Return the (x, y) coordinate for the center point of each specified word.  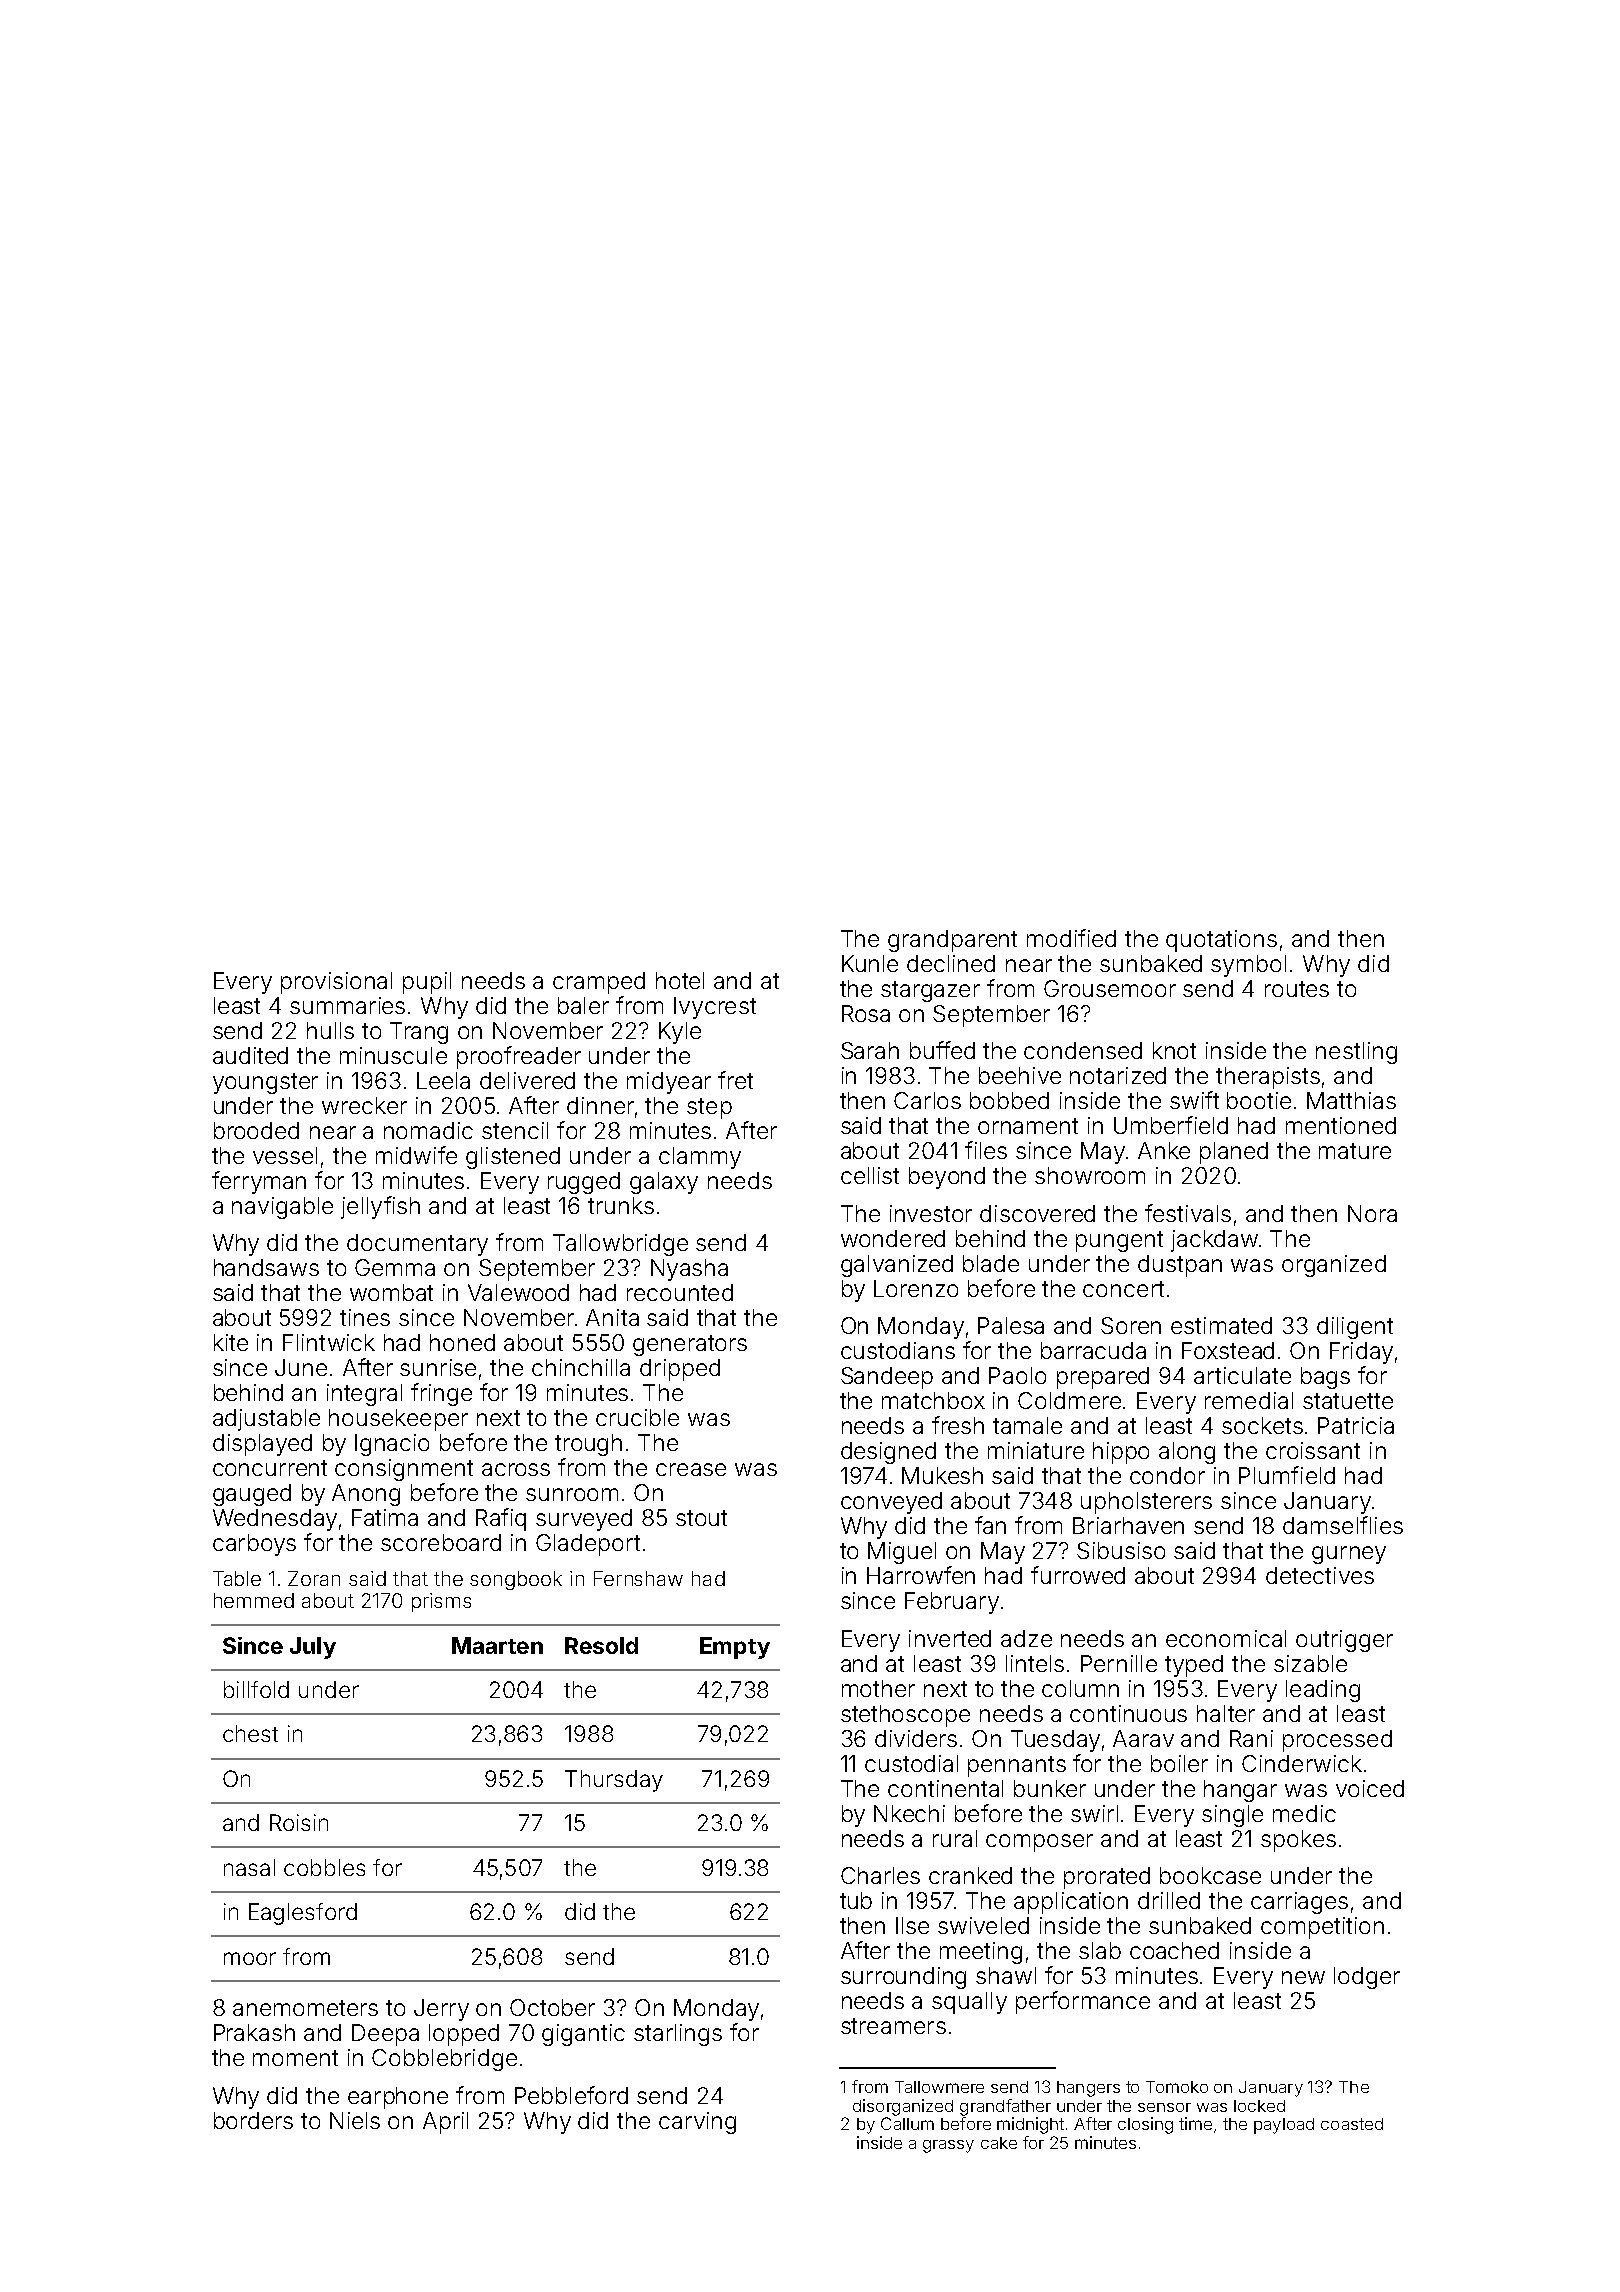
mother (878, 1688)
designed (888, 1453)
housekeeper (398, 1420)
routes (1297, 989)
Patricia (1356, 1425)
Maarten (497, 1645)
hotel (680, 980)
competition (1322, 1928)
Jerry (441, 2010)
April (445, 2123)
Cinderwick (1302, 1763)
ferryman (259, 1182)
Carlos (927, 1100)
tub (856, 1900)
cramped (599, 983)
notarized (1118, 1075)
